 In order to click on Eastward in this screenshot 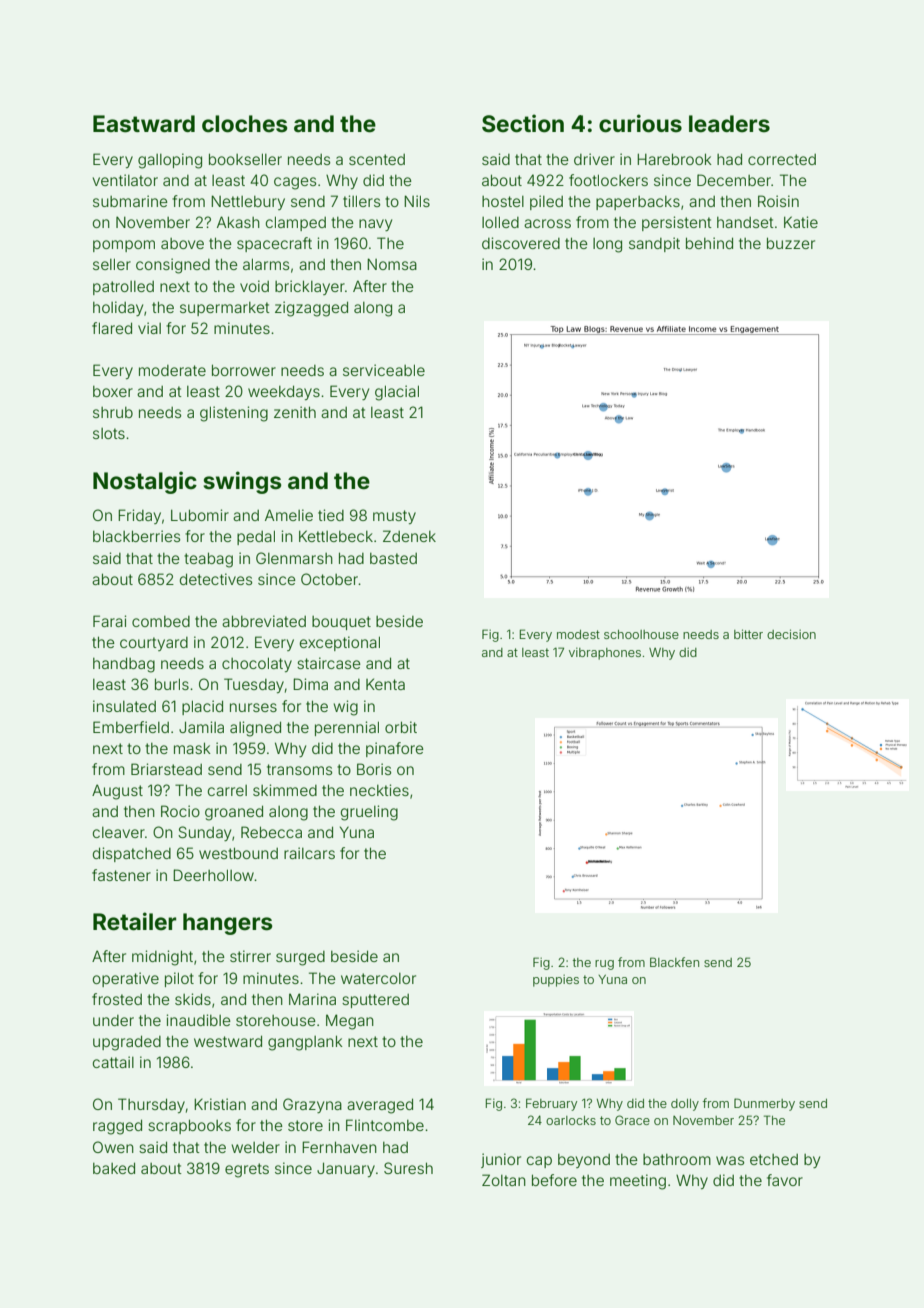, I will do `click(144, 124)`.
